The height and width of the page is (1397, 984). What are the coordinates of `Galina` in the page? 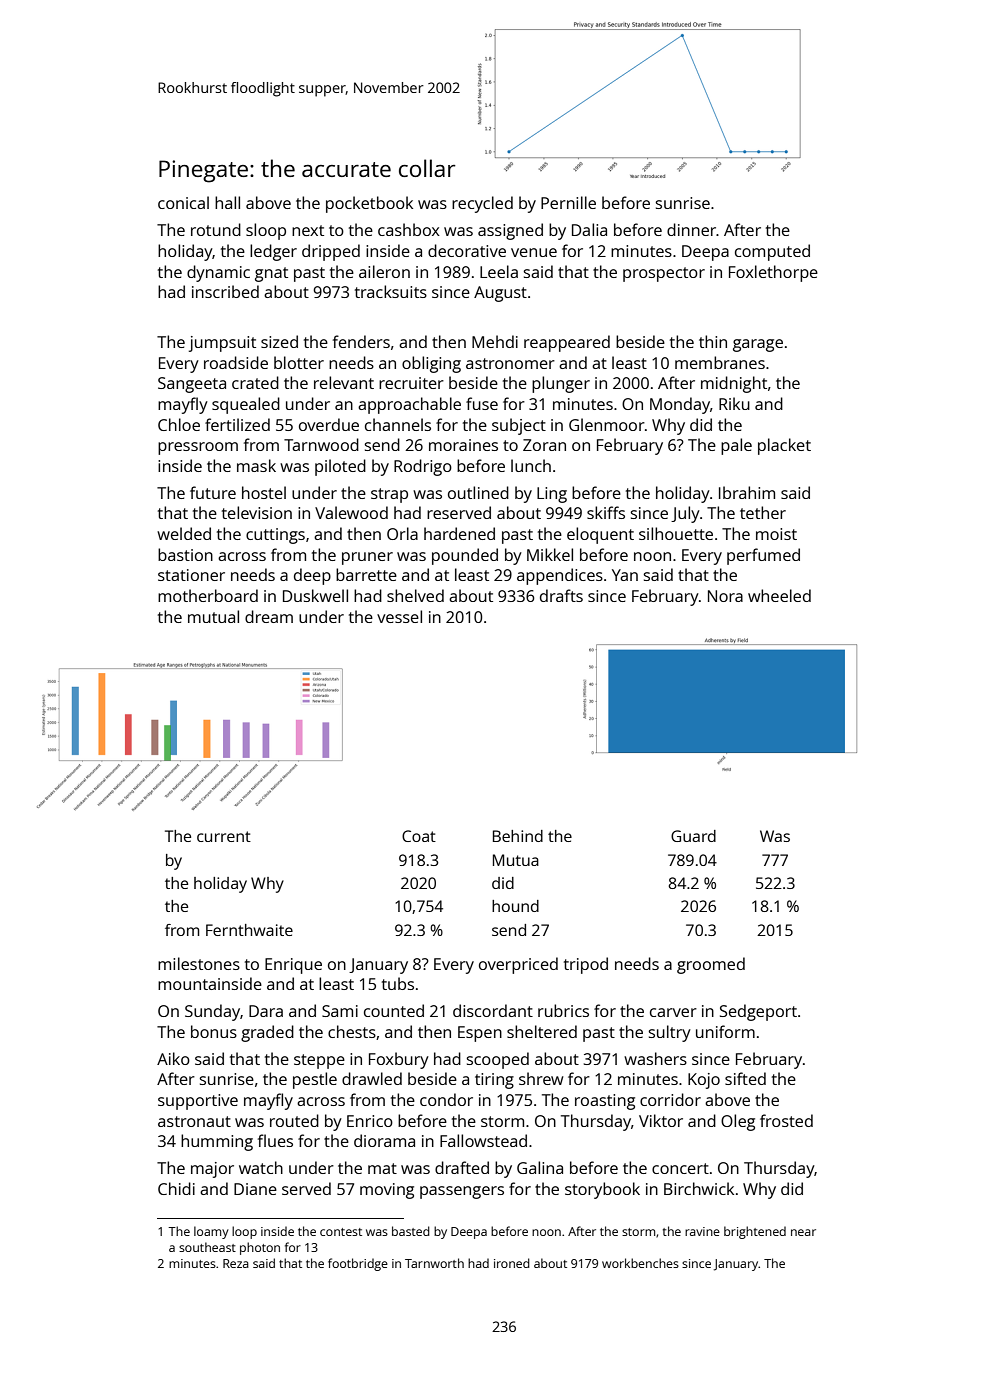 It's located at (540, 1167).
